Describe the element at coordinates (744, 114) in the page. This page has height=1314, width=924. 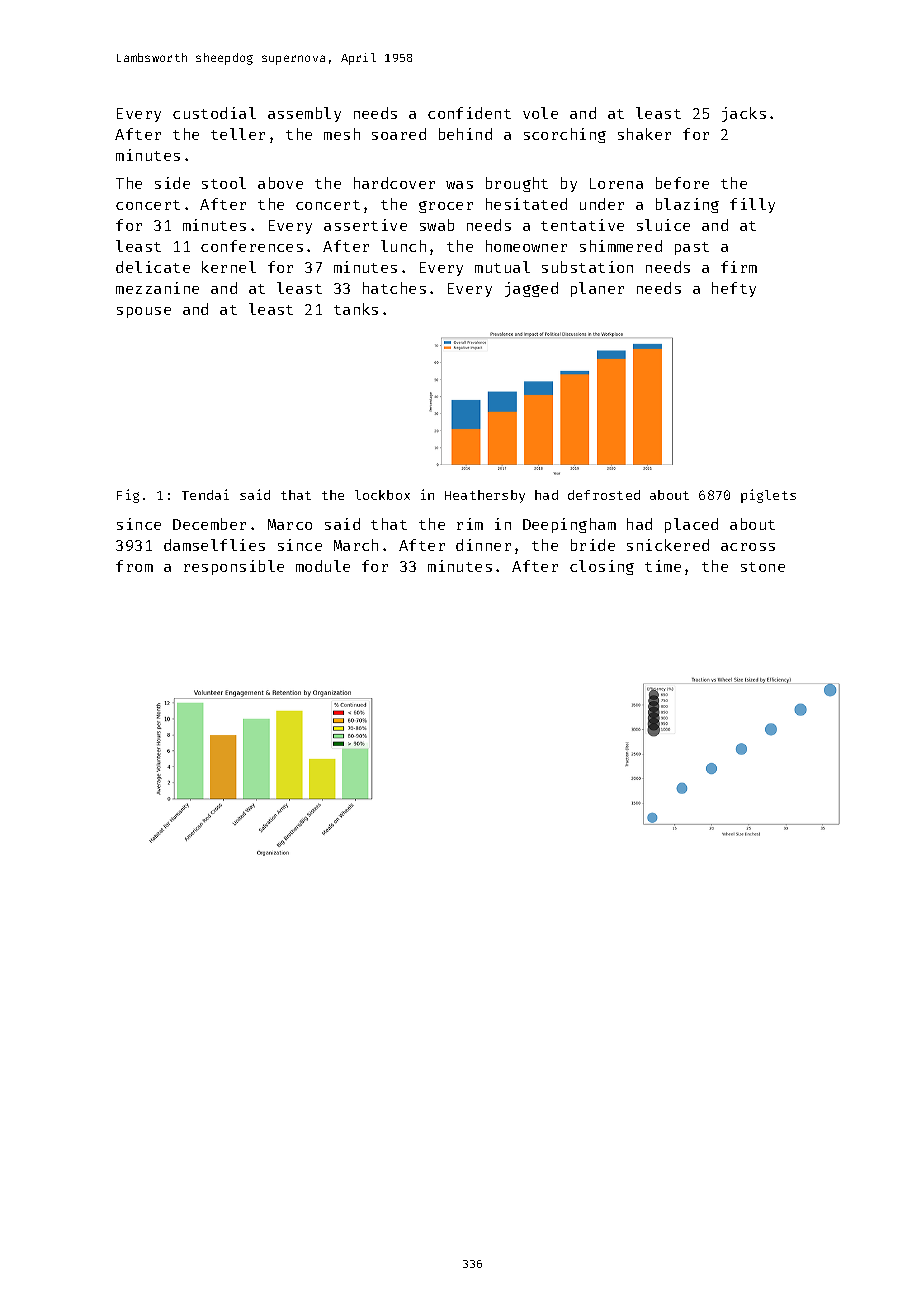
I see `jacks` at that location.
